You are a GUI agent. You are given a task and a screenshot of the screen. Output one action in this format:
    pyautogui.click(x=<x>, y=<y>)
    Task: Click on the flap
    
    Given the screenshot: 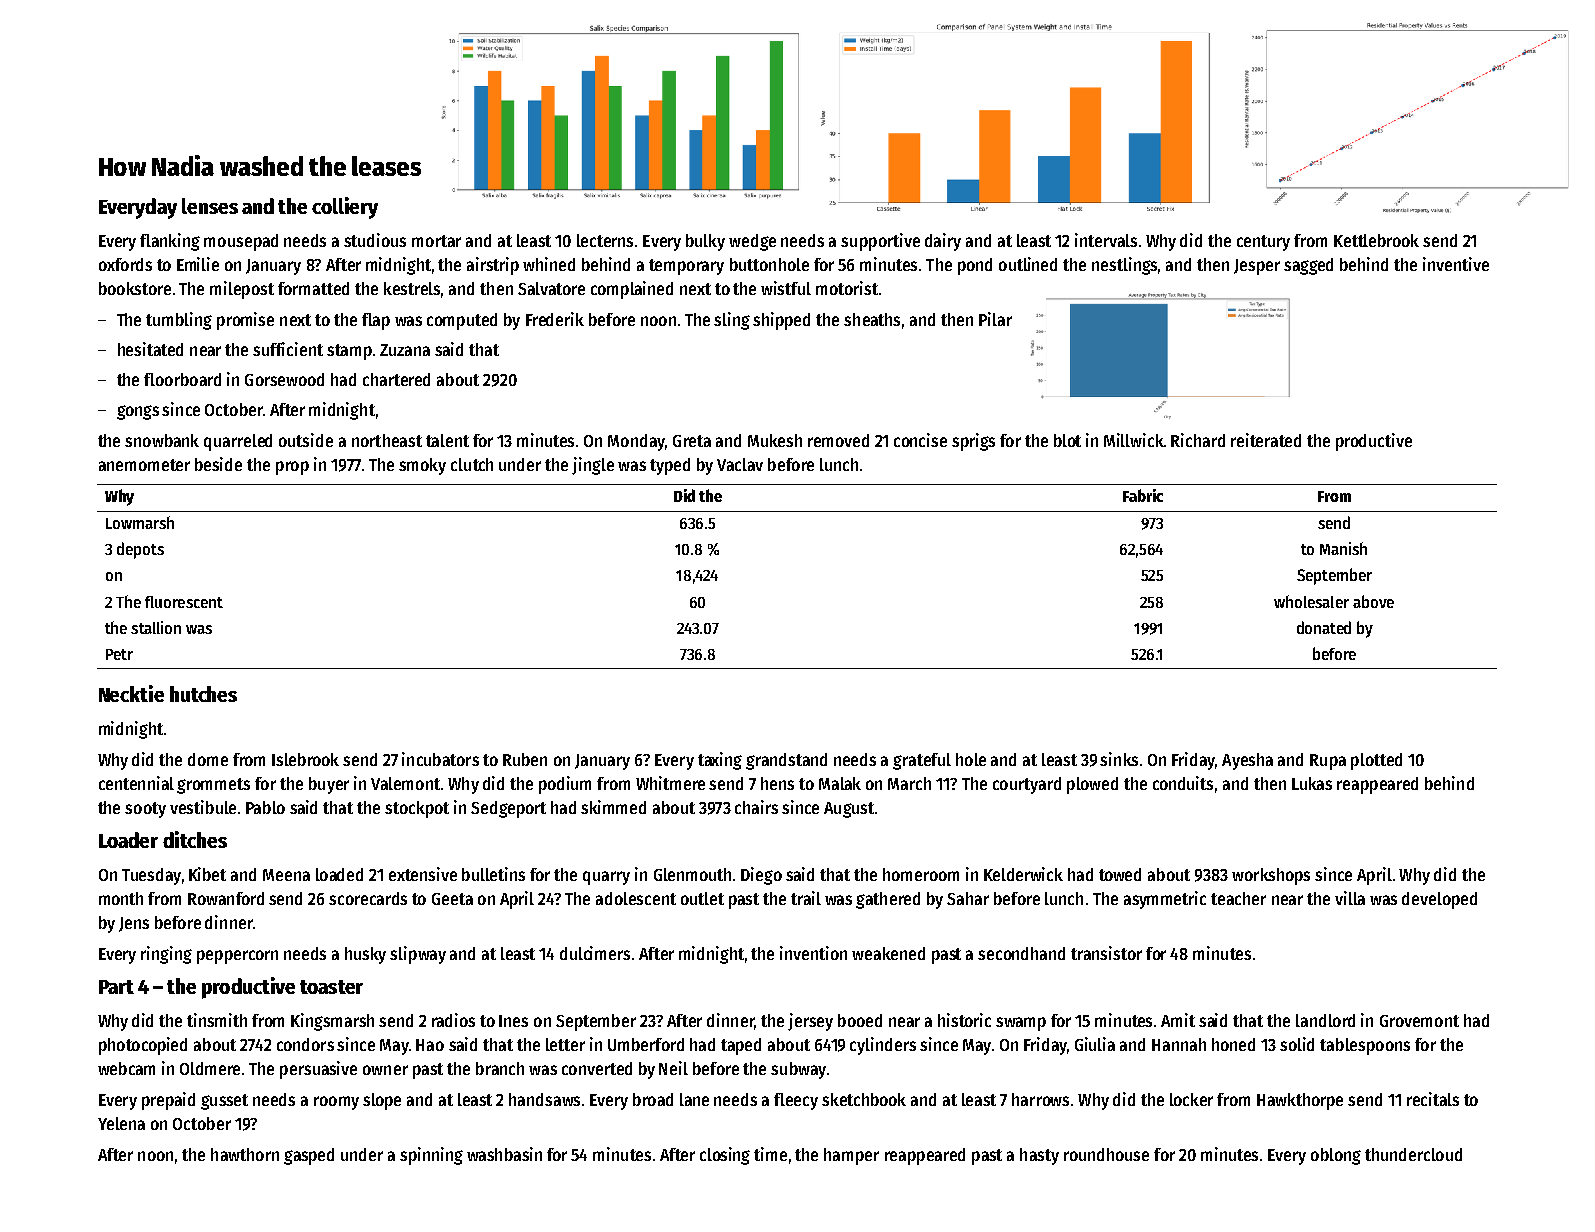 What is the action you would take?
    pyautogui.click(x=376, y=321)
